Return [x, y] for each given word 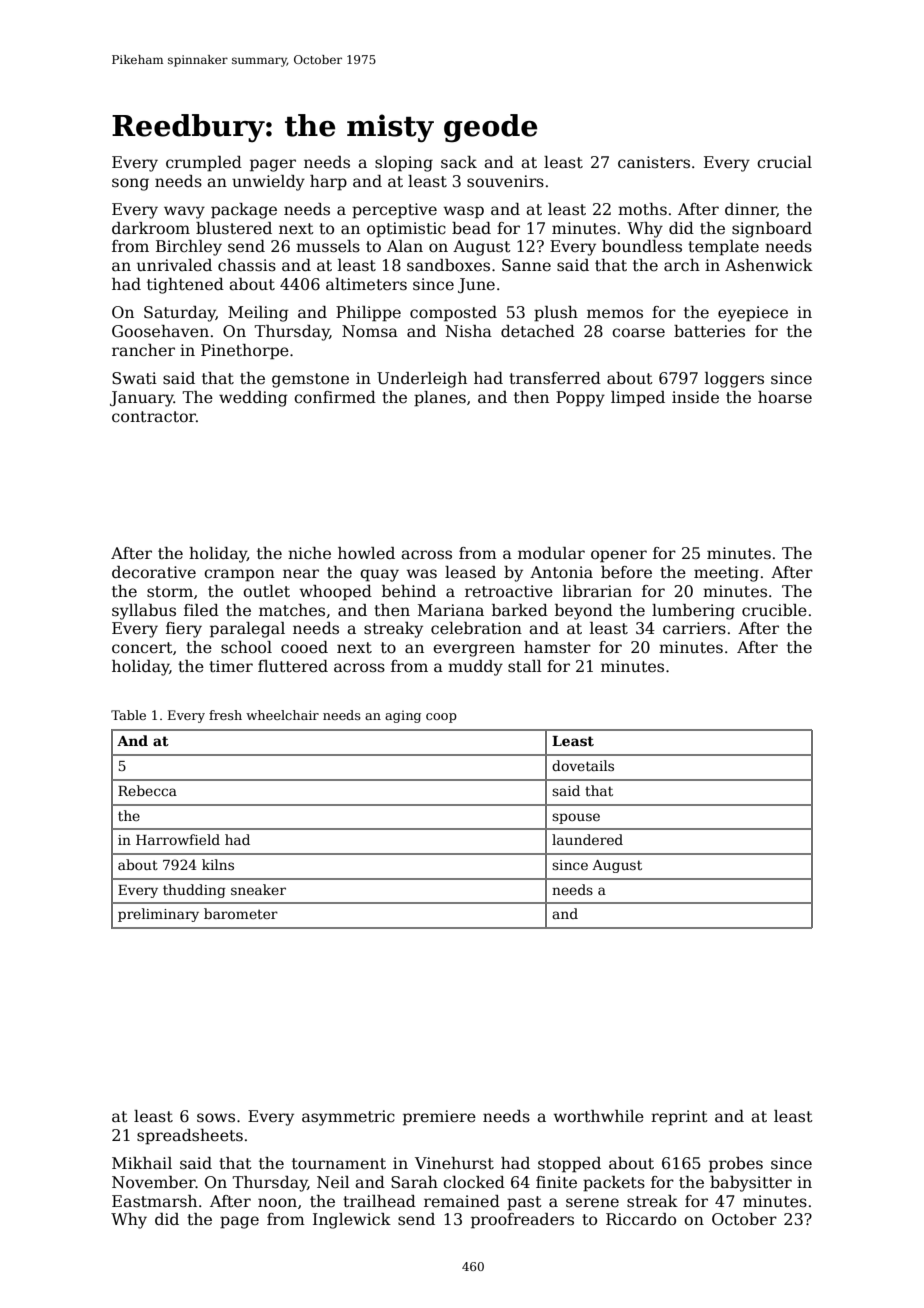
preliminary [158, 915]
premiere [439, 1118]
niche [309, 553]
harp [328, 183]
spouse [576, 818]
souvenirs [505, 181]
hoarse [785, 397]
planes [440, 399]
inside [695, 397]
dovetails [583, 765]
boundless [642, 246]
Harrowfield [178, 839]
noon [277, 1203]
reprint [679, 1118]
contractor [154, 417]
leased [470, 572]
